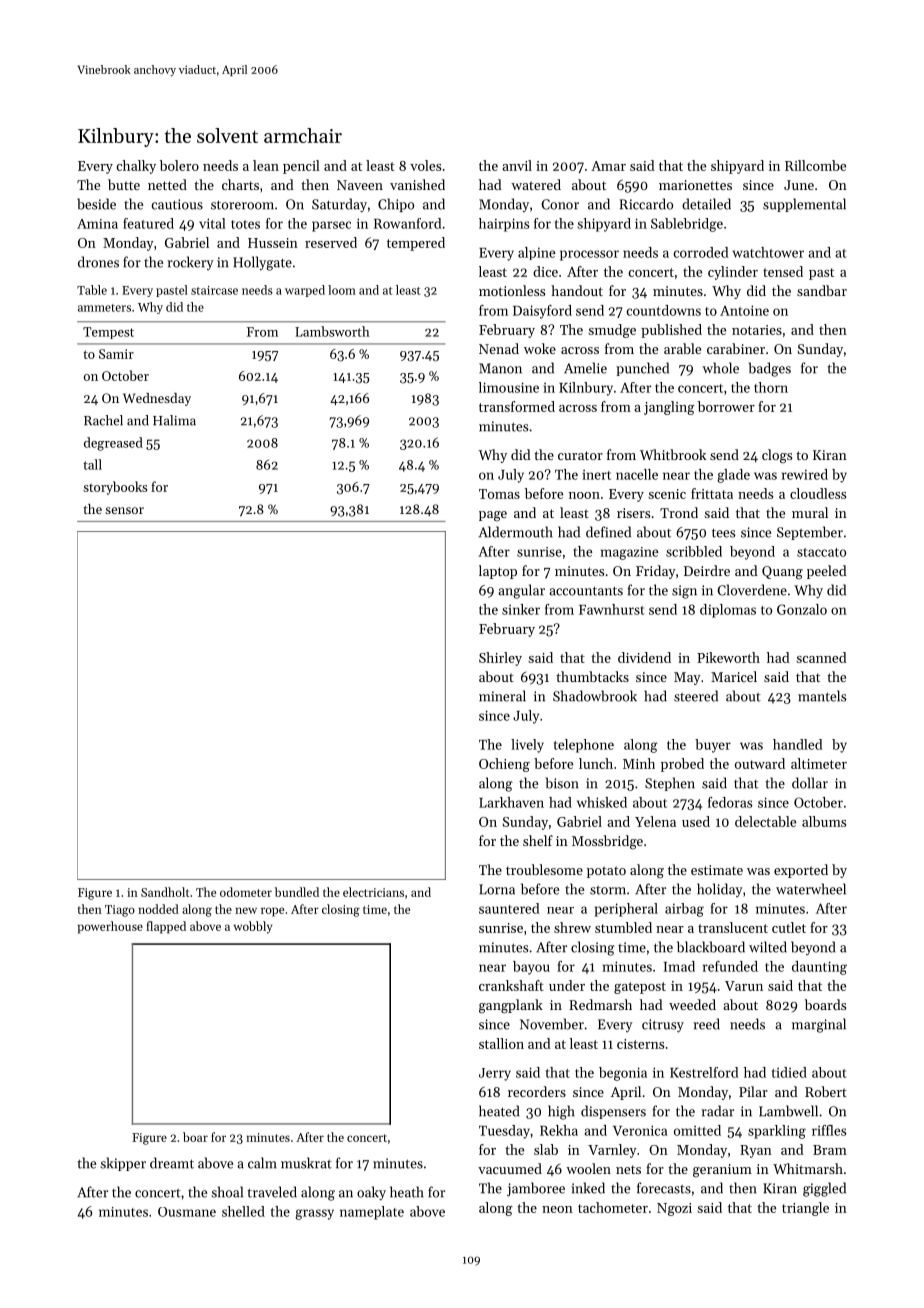  What do you see at coordinates (704, 1072) in the page?
I see `Kestrelford` at bounding box center [704, 1072].
